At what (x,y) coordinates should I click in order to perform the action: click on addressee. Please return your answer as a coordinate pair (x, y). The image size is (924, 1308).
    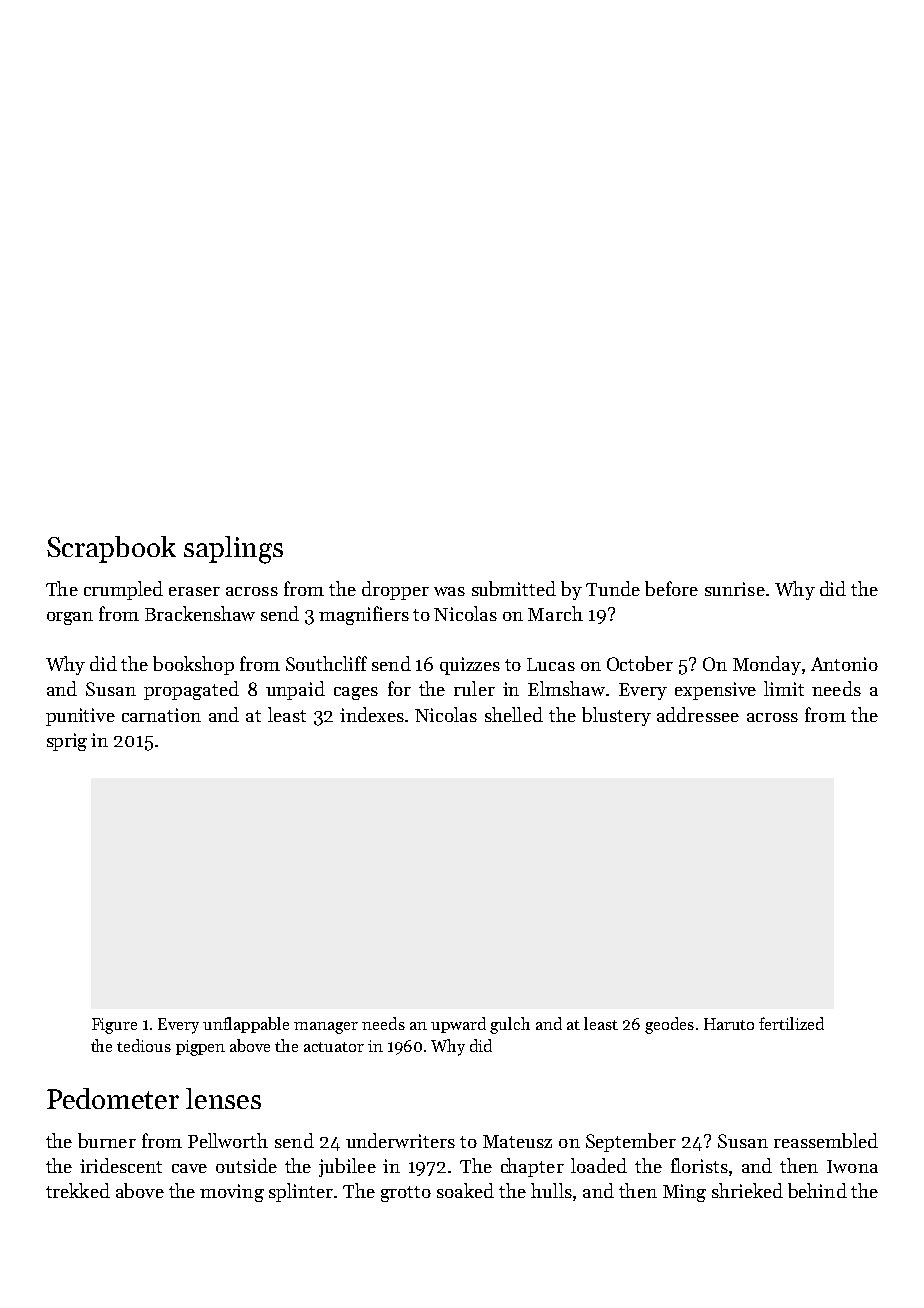
    Looking at the image, I should click on (698, 714).
